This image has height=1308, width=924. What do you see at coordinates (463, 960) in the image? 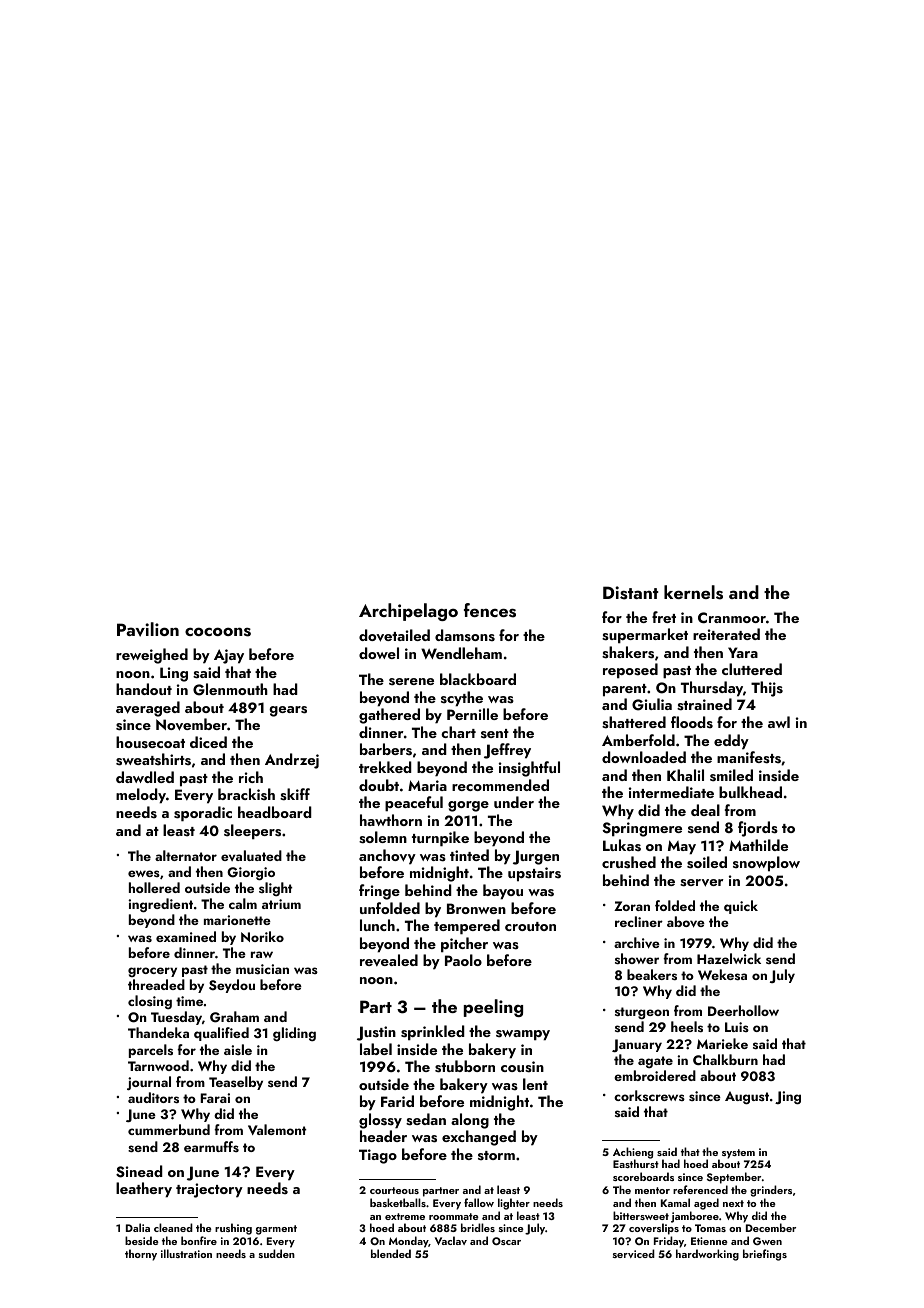
I see `Paolo` at bounding box center [463, 960].
